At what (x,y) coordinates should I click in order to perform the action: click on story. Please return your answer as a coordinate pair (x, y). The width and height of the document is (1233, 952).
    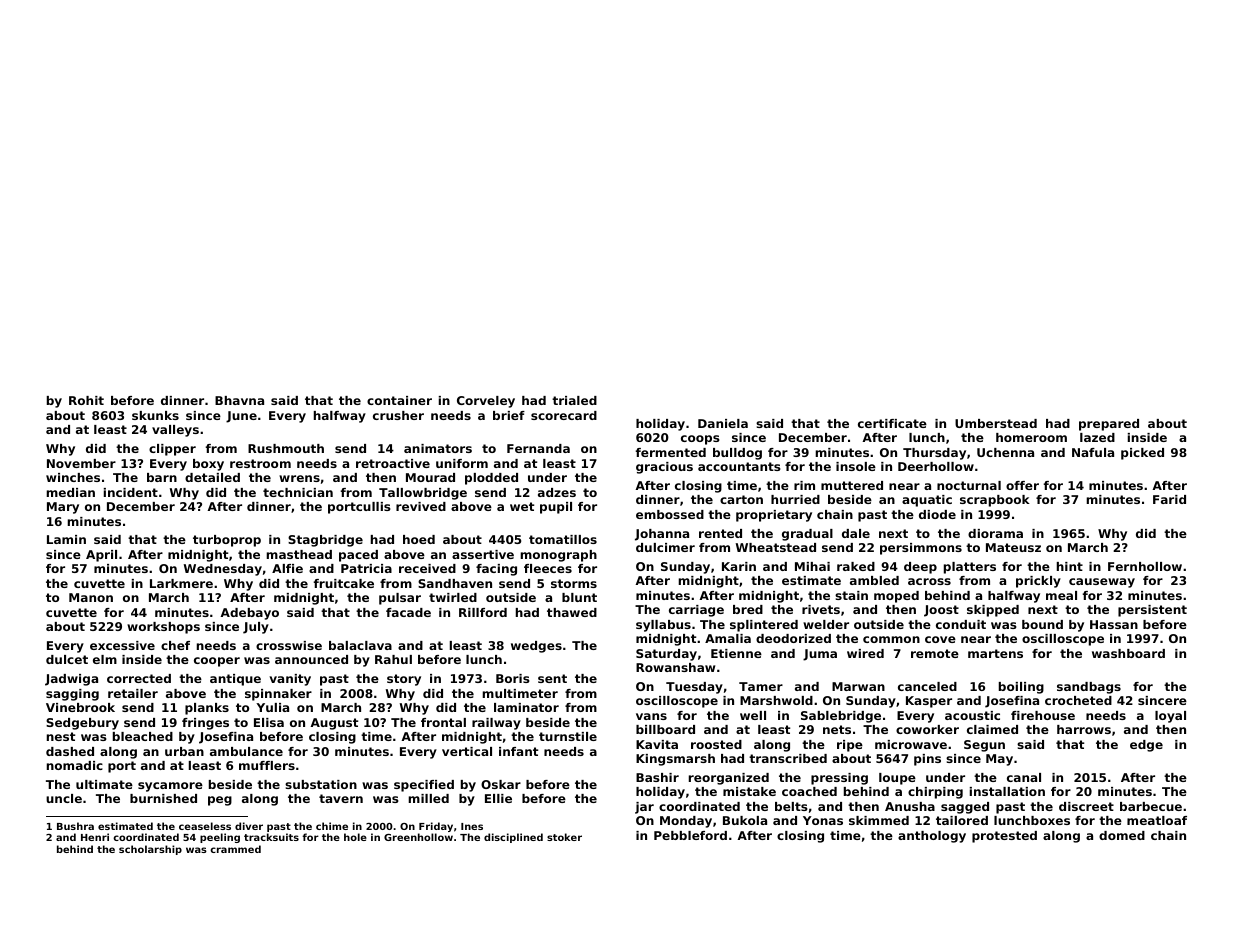
    Looking at the image, I should click on (404, 680).
